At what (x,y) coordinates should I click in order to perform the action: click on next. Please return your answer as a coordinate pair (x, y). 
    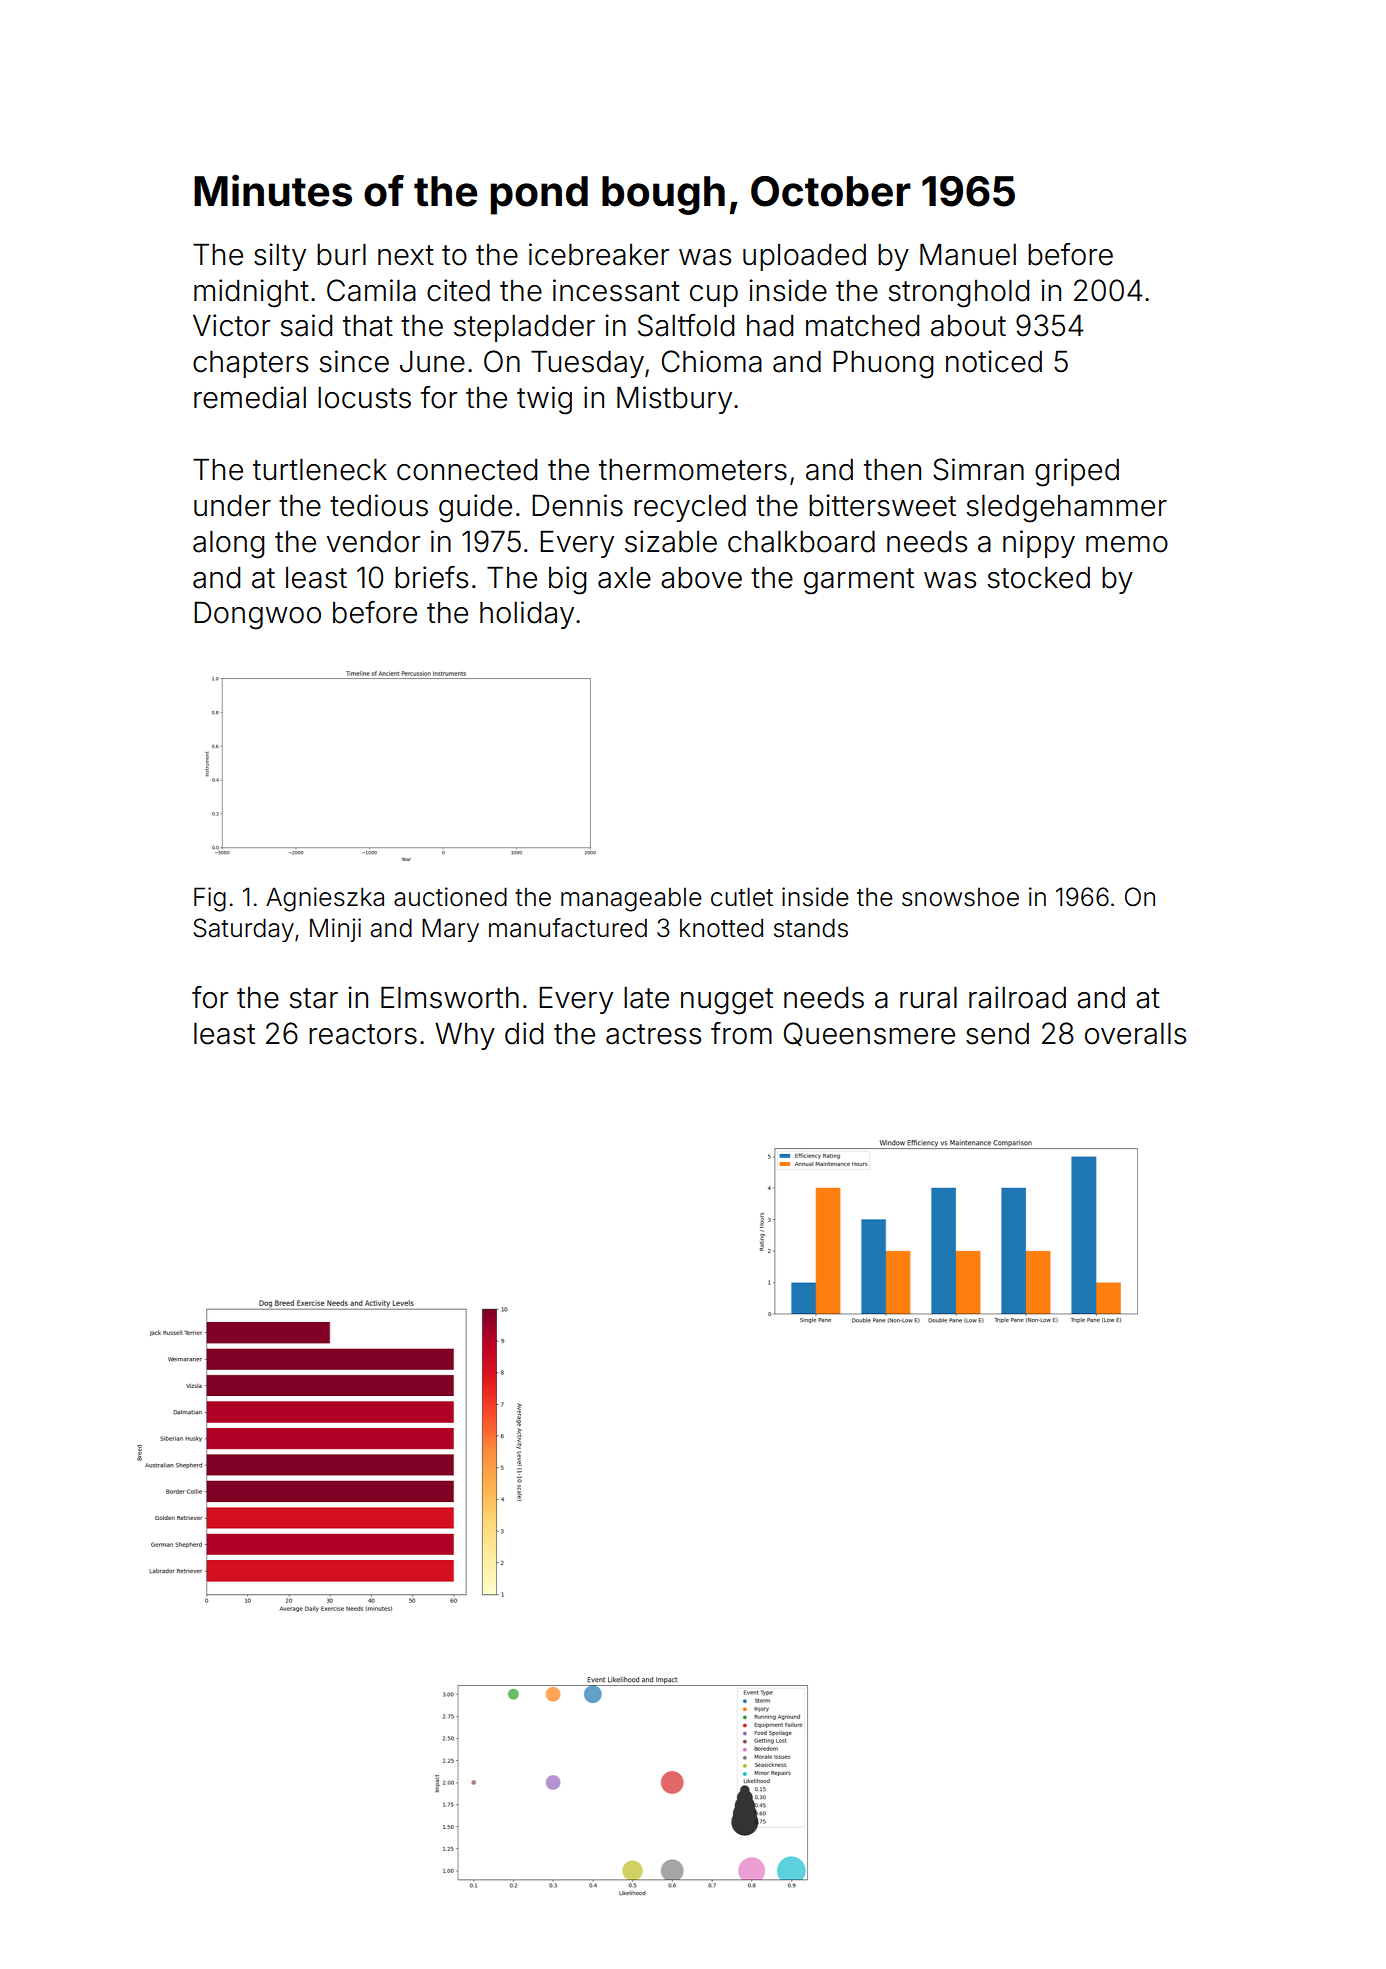
    Looking at the image, I should click on (406, 255).
